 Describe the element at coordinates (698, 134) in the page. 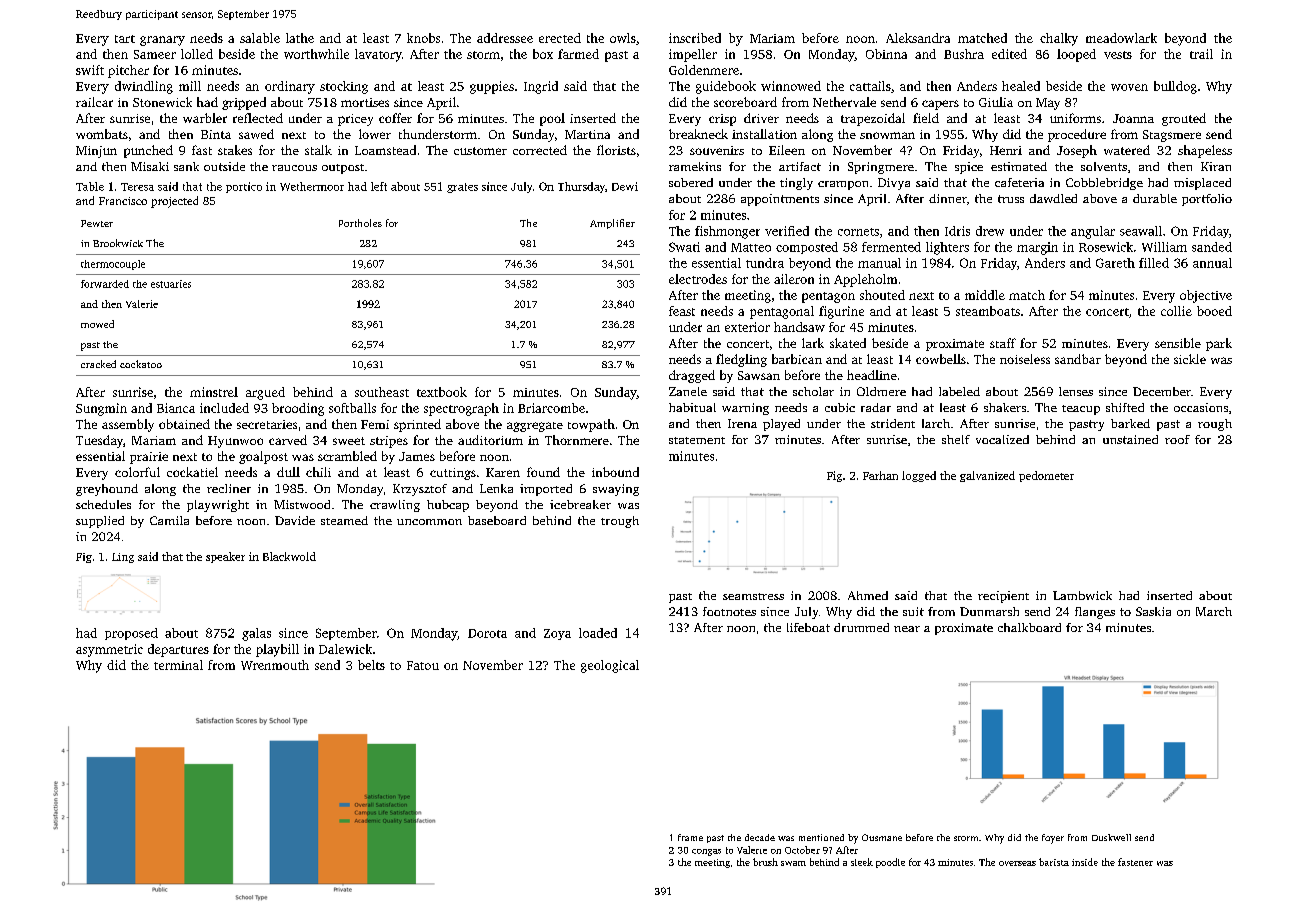

I see `breakneck` at that location.
